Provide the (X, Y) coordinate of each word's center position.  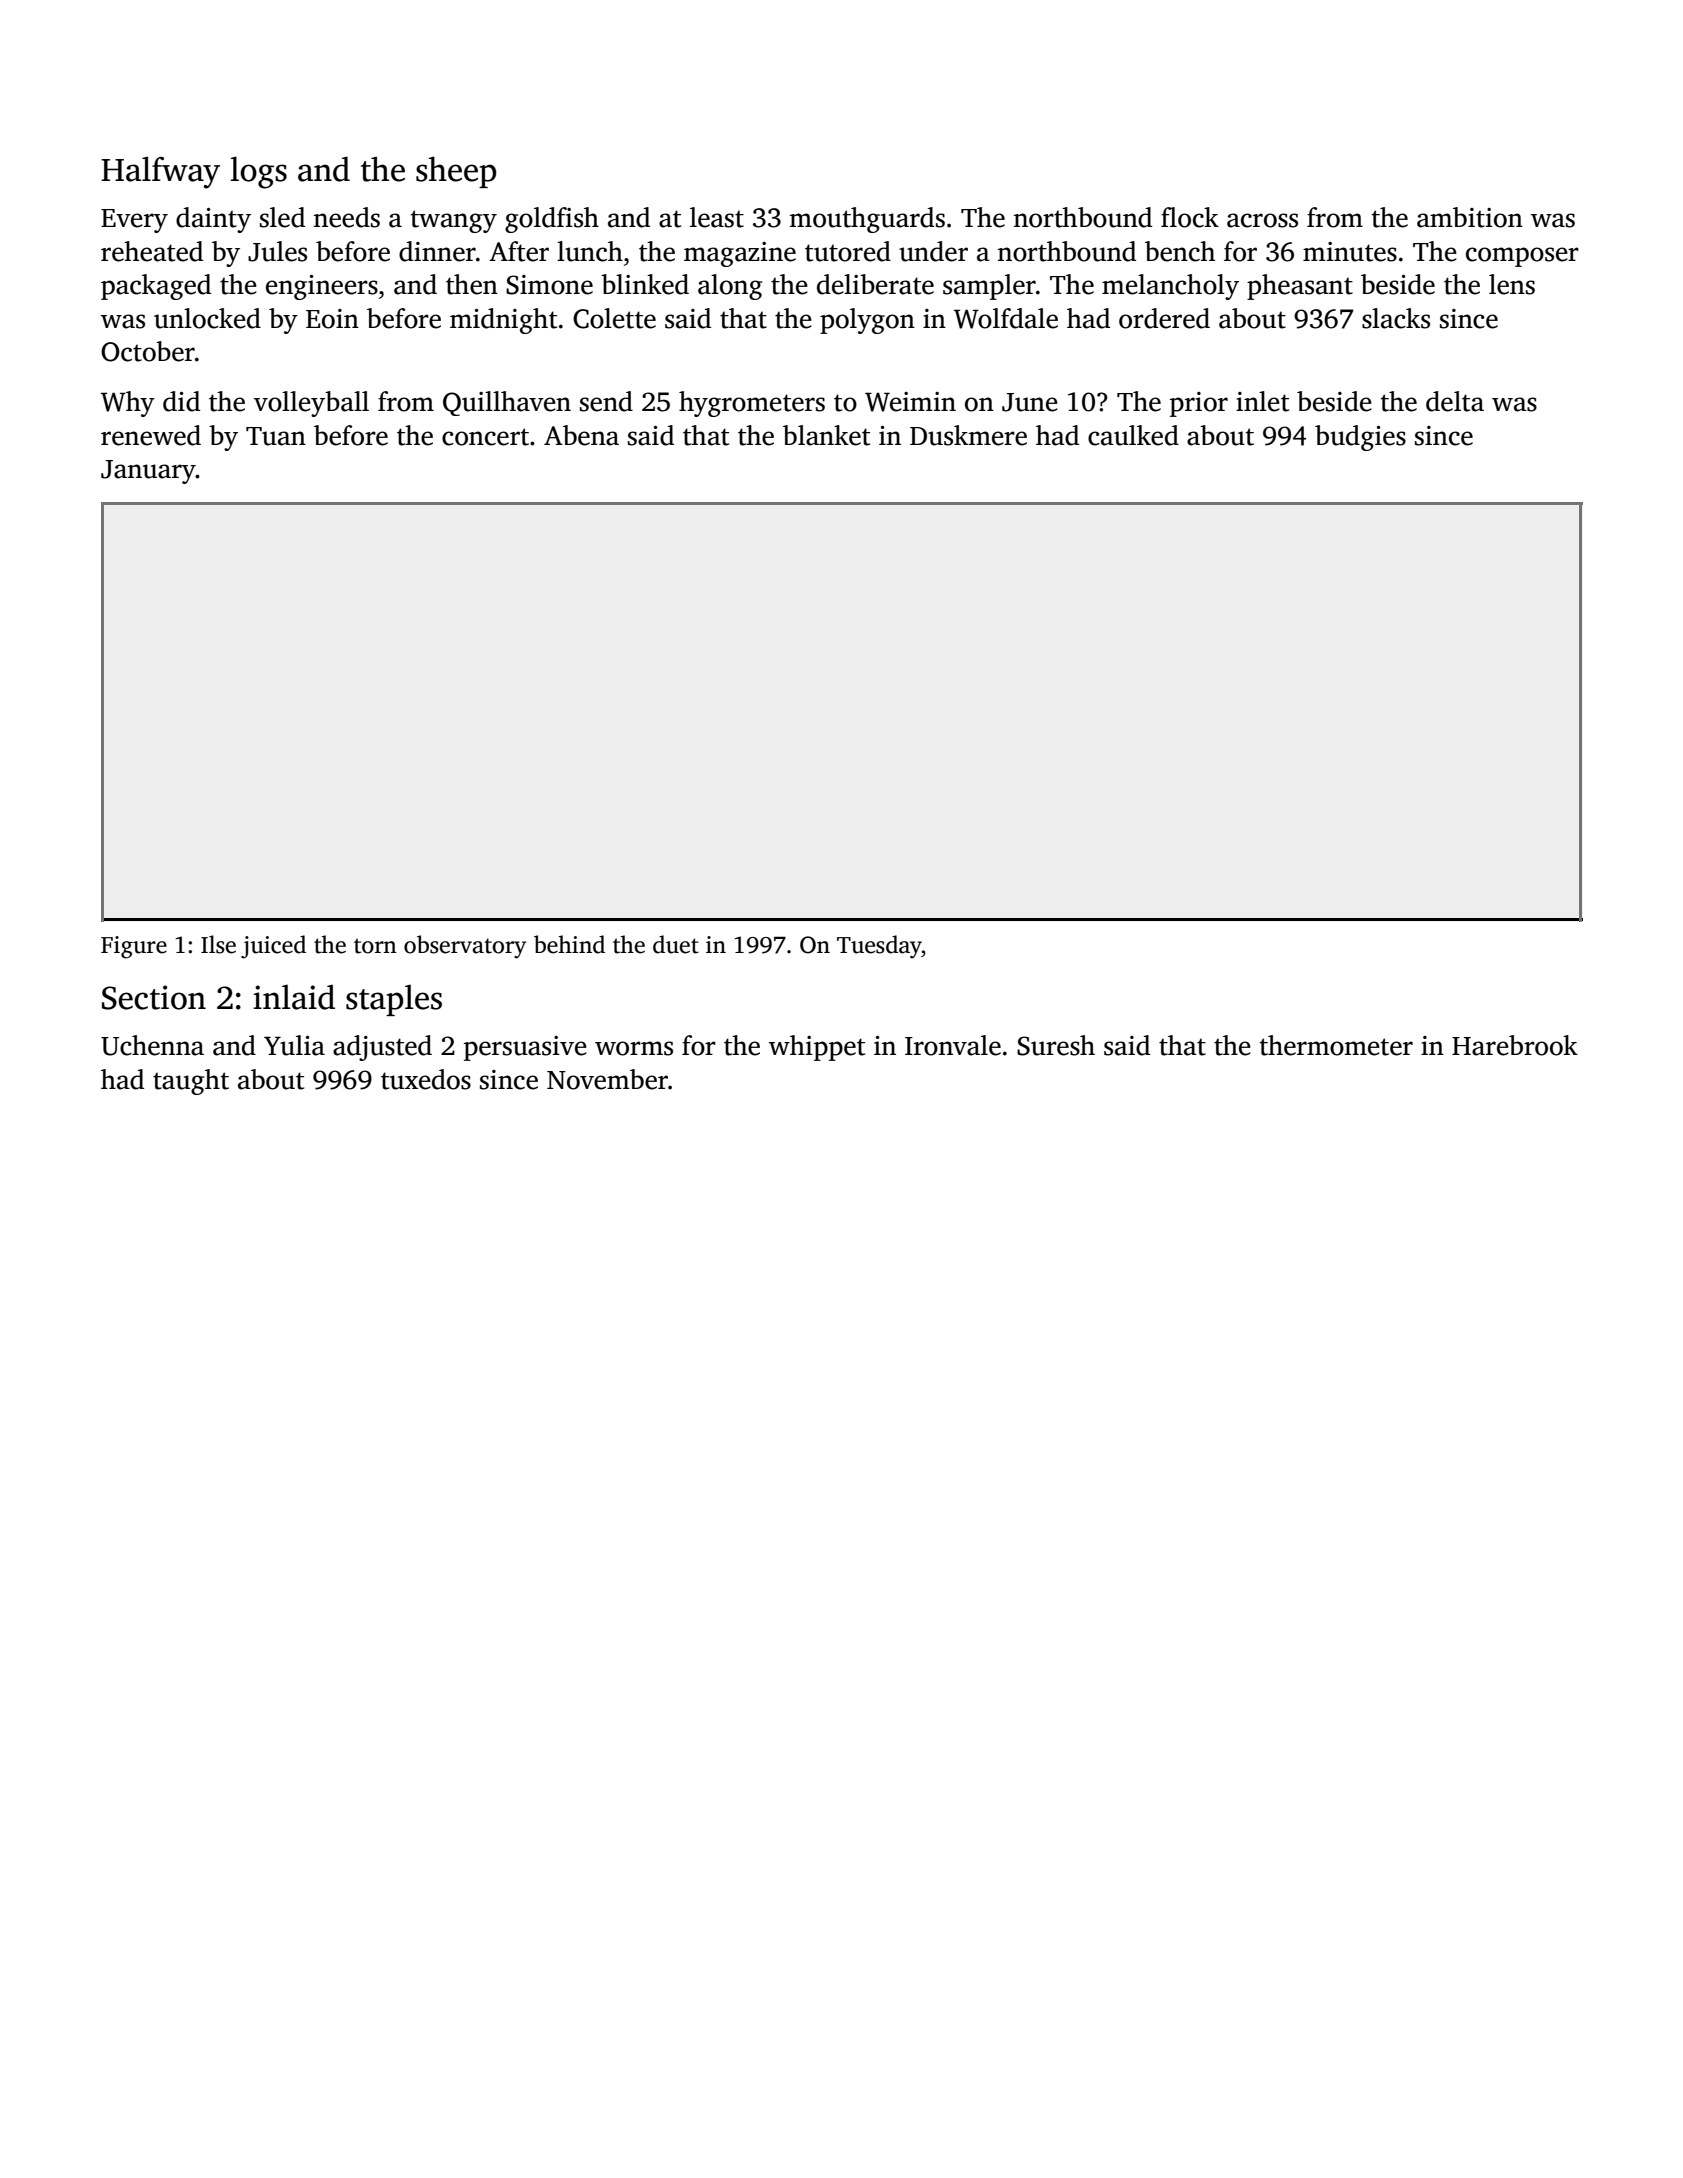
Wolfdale (1006, 318)
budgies (1360, 438)
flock (1190, 217)
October (148, 351)
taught (191, 1082)
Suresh (1056, 1045)
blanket (826, 435)
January (148, 472)
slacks (1396, 318)
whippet (817, 1048)
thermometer (1336, 1045)
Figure (134, 947)
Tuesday (879, 947)
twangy (454, 221)
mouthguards (867, 220)
